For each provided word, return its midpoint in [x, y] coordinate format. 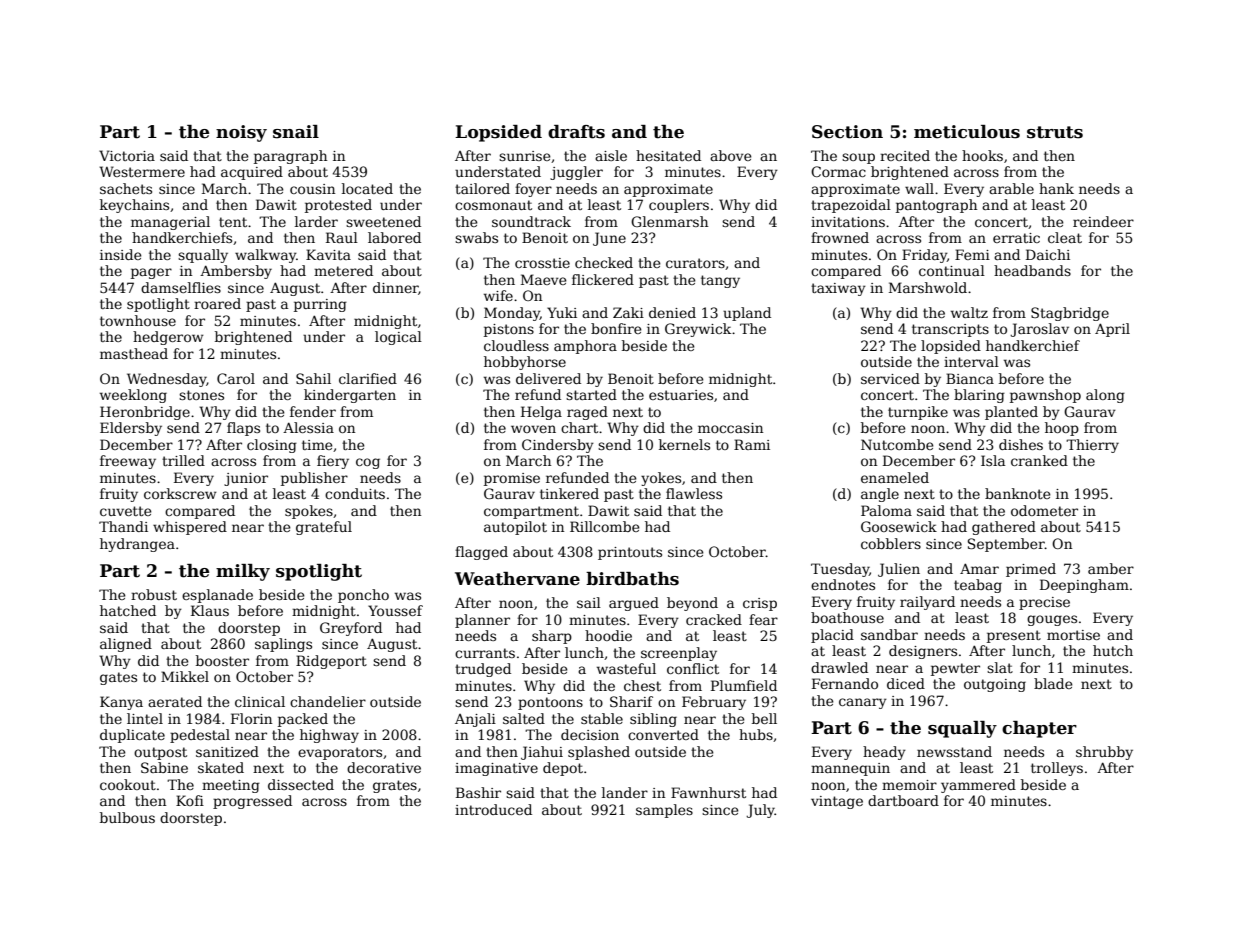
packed [303, 720]
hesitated [668, 155]
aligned [126, 645]
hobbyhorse [525, 363]
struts [1055, 132]
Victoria [127, 155]
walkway [265, 256]
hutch [1113, 650]
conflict [693, 668]
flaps [243, 429]
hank [1056, 188]
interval [971, 361]
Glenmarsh [669, 221]
